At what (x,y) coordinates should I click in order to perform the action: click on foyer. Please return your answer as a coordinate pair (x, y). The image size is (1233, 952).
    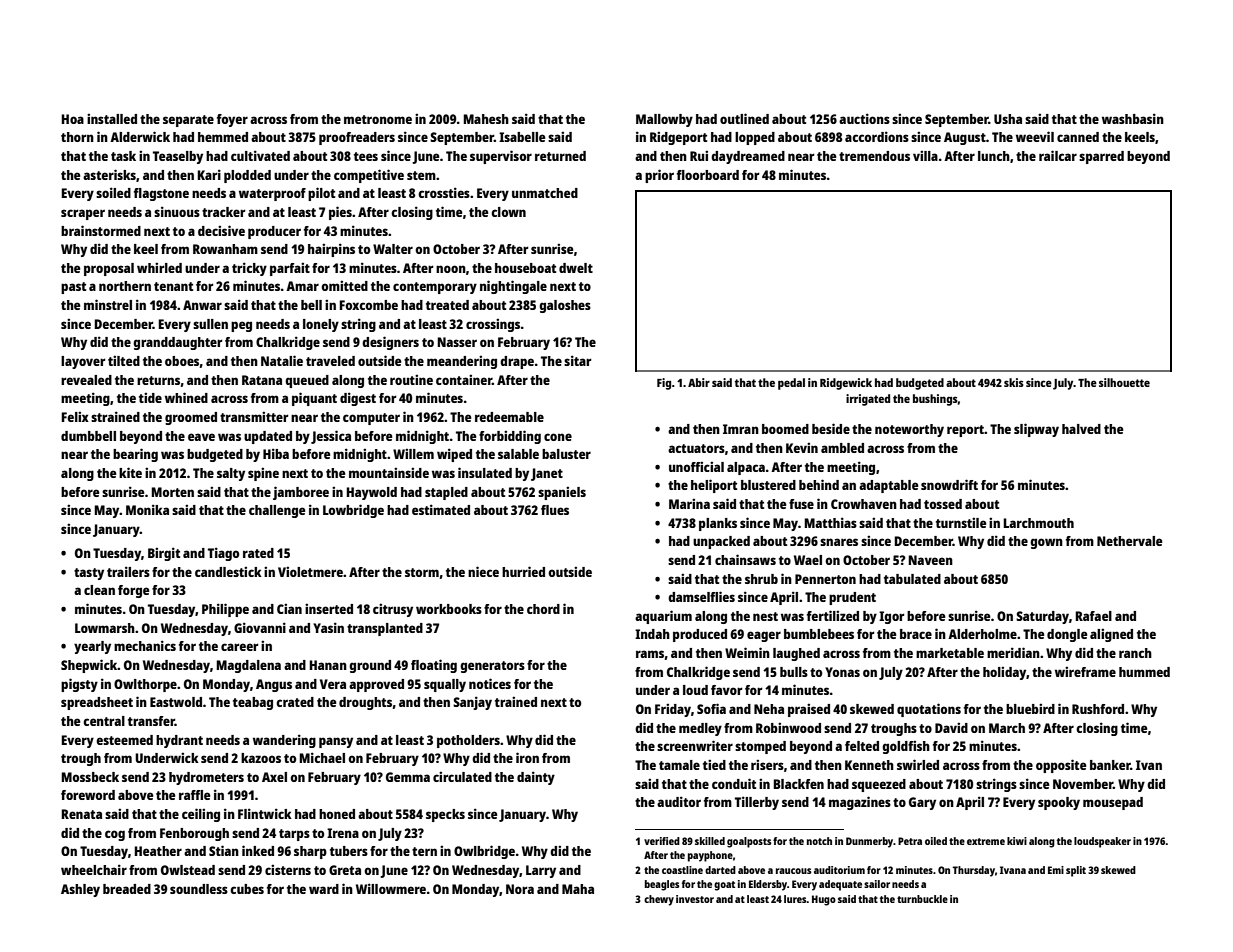
    Looking at the image, I should click on (232, 120).
